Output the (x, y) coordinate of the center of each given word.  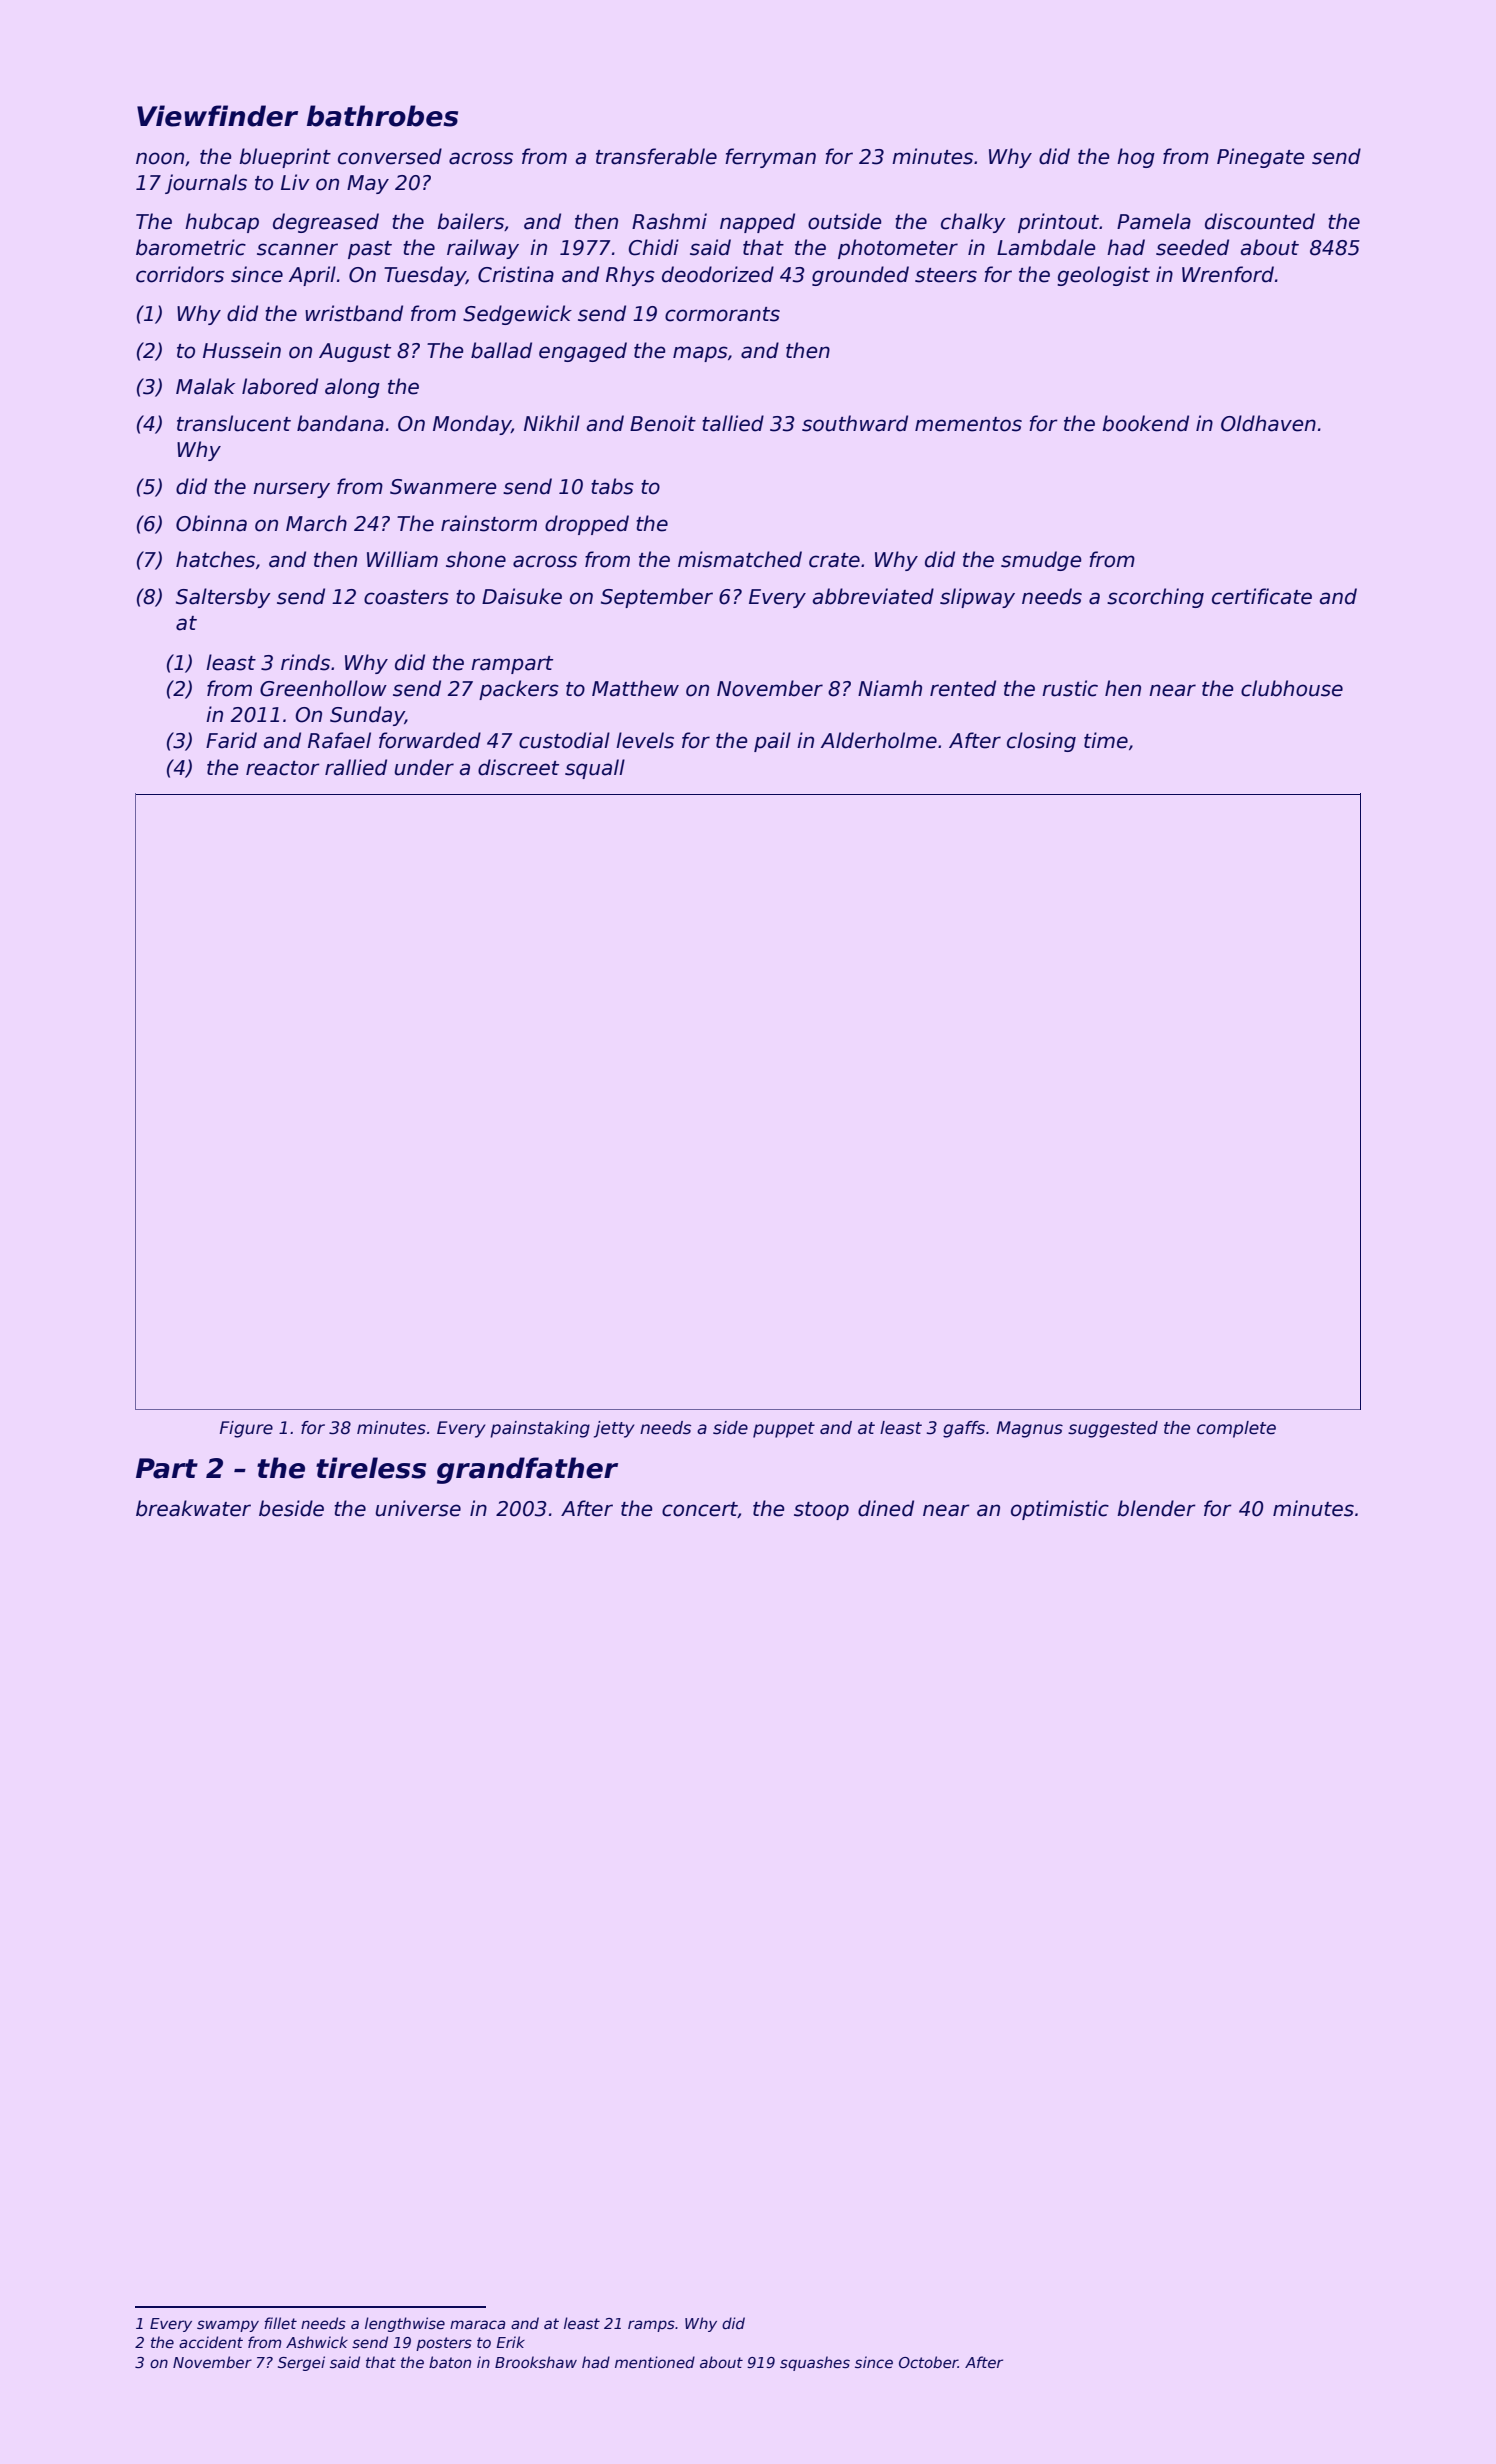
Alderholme (879, 740)
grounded (860, 276)
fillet (280, 2323)
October (928, 2362)
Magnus (1030, 1429)
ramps (651, 2326)
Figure (246, 1429)
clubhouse (1292, 688)
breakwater (193, 1508)
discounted (1260, 221)
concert (700, 1510)
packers (519, 690)
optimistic (1060, 1510)
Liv (295, 182)
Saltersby (223, 598)
